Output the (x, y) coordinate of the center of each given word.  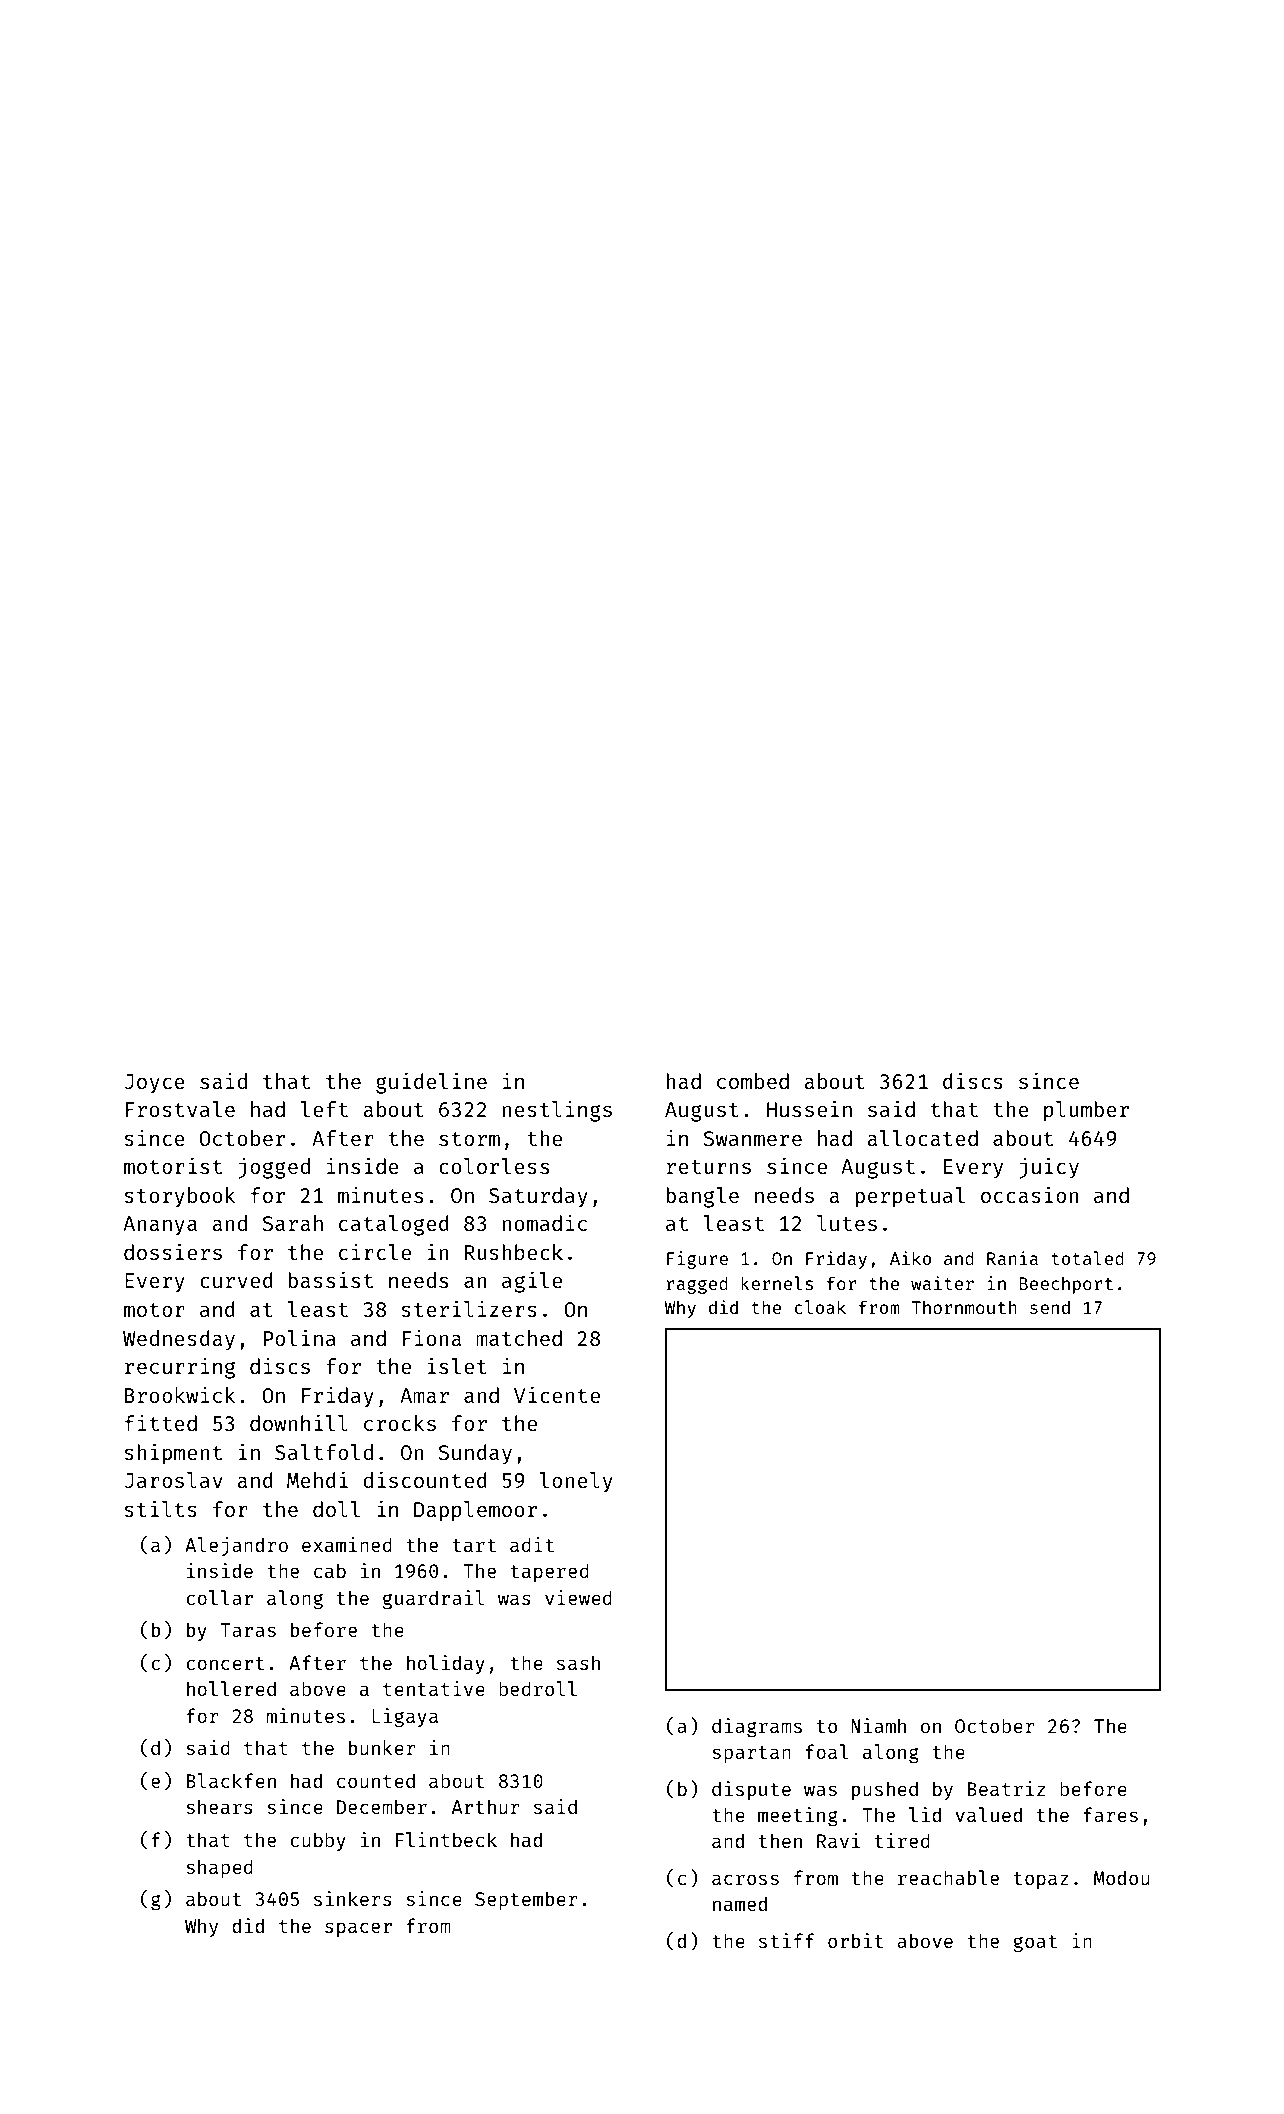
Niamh (878, 1725)
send (1050, 1307)
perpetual (910, 1197)
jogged (274, 1168)
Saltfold (324, 1452)
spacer (358, 1929)
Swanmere (753, 1138)
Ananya (160, 1226)
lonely (576, 1482)
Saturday (538, 1197)
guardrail (433, 1599)
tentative (434, 1688)
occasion (1030, 1194)
